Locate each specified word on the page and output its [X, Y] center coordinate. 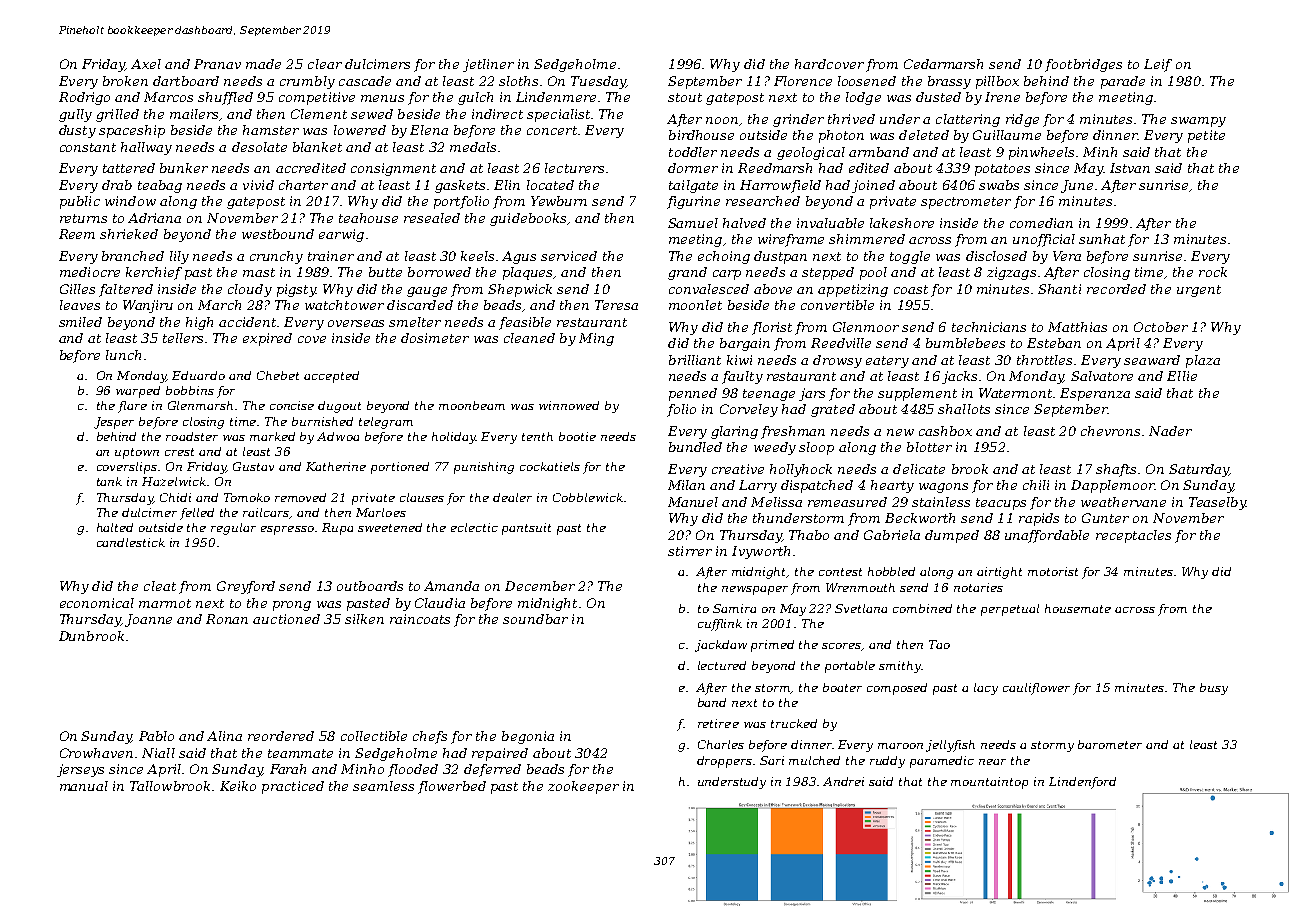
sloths [518, 81]
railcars [266, 513]
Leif [1158, 65]
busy [1214, 689]
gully [75, 115]
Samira [734, 608]
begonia [528, 737]
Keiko [238, 786]
